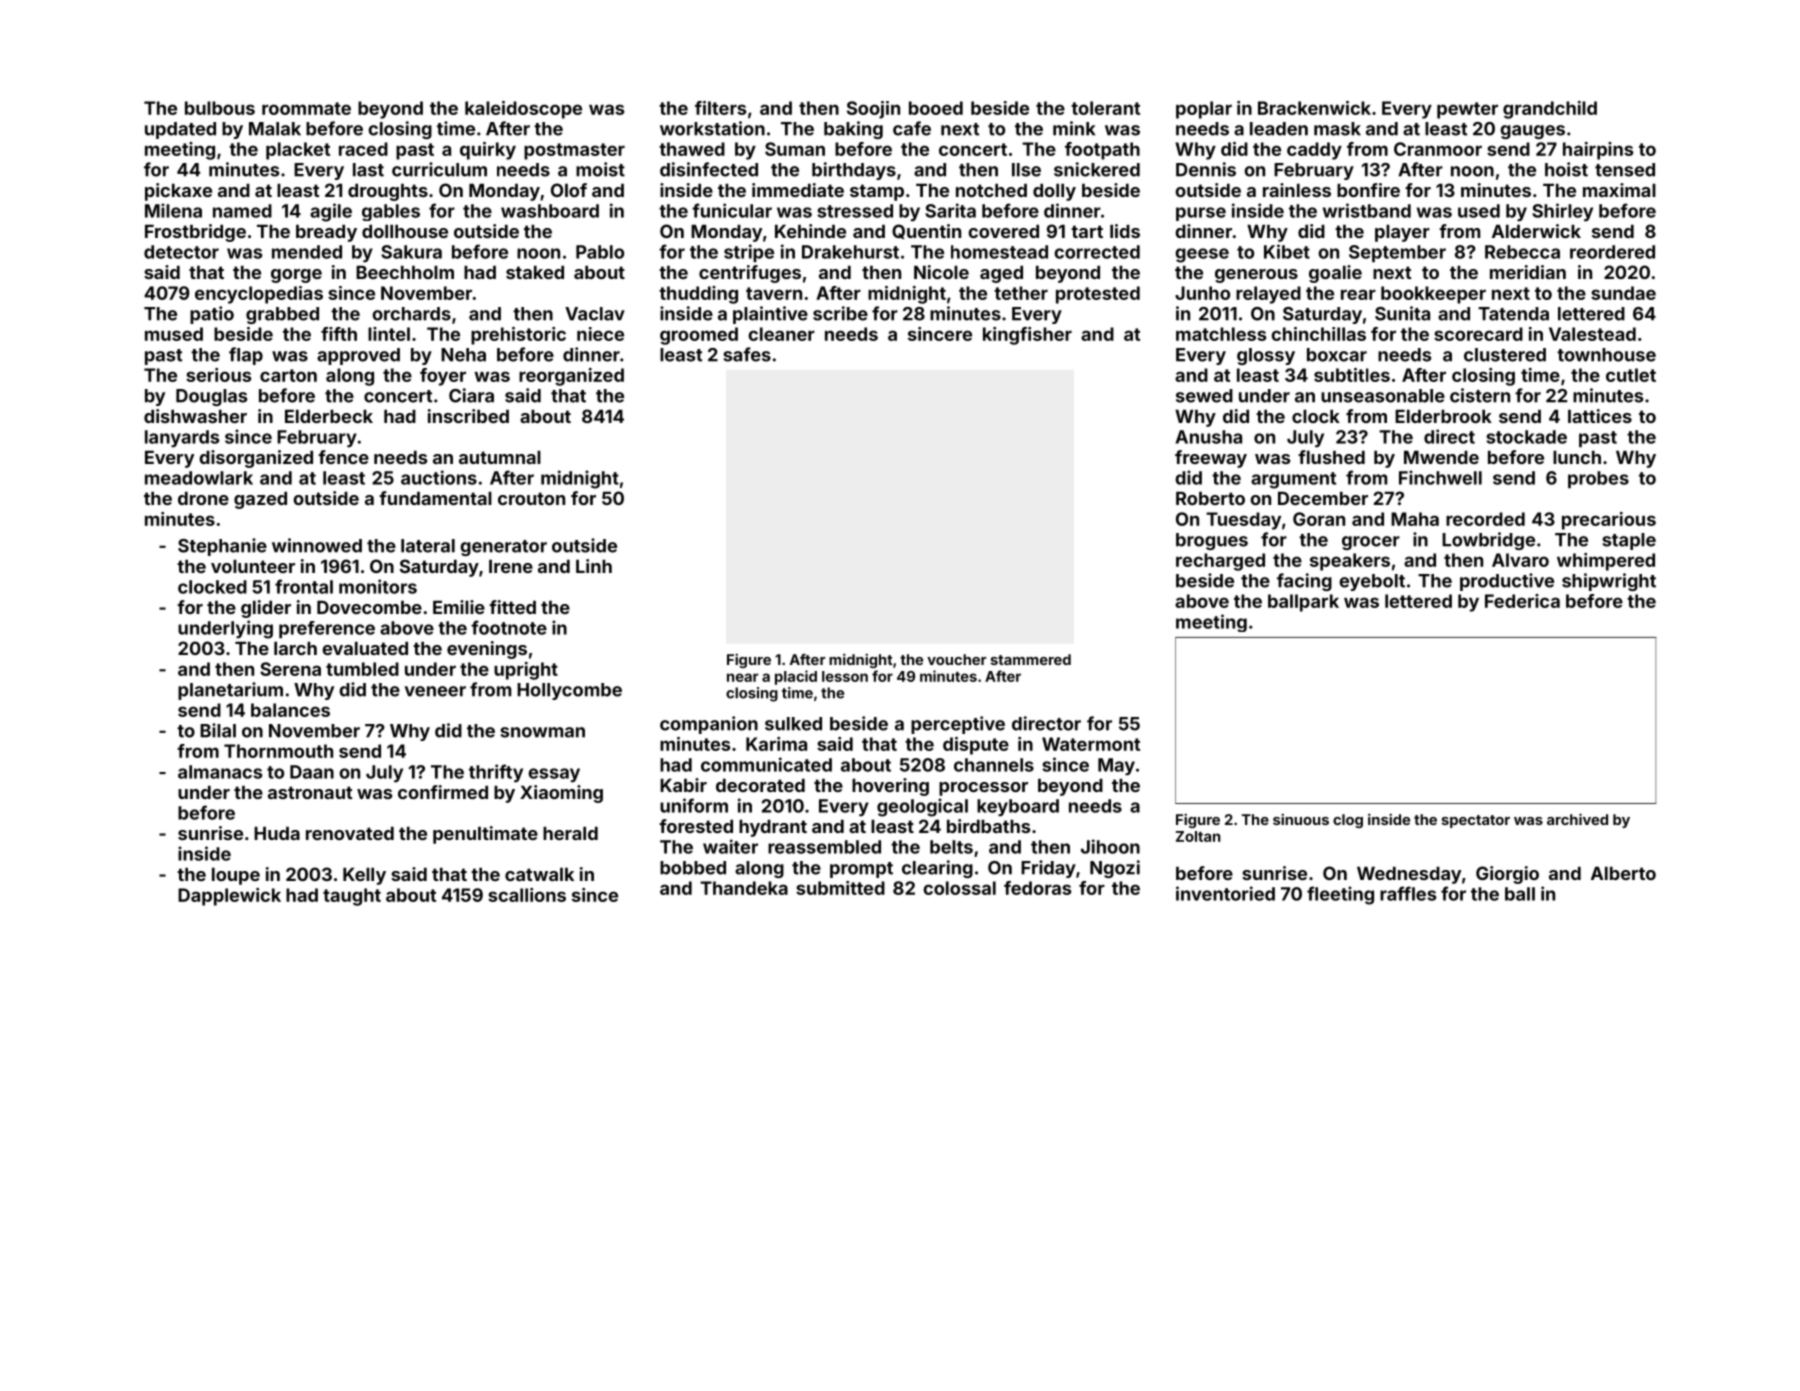 The image size is (1800, 1391). Describe the element at coordinates (1314, 108) in the page. I see `Brackenwick` at that location.
